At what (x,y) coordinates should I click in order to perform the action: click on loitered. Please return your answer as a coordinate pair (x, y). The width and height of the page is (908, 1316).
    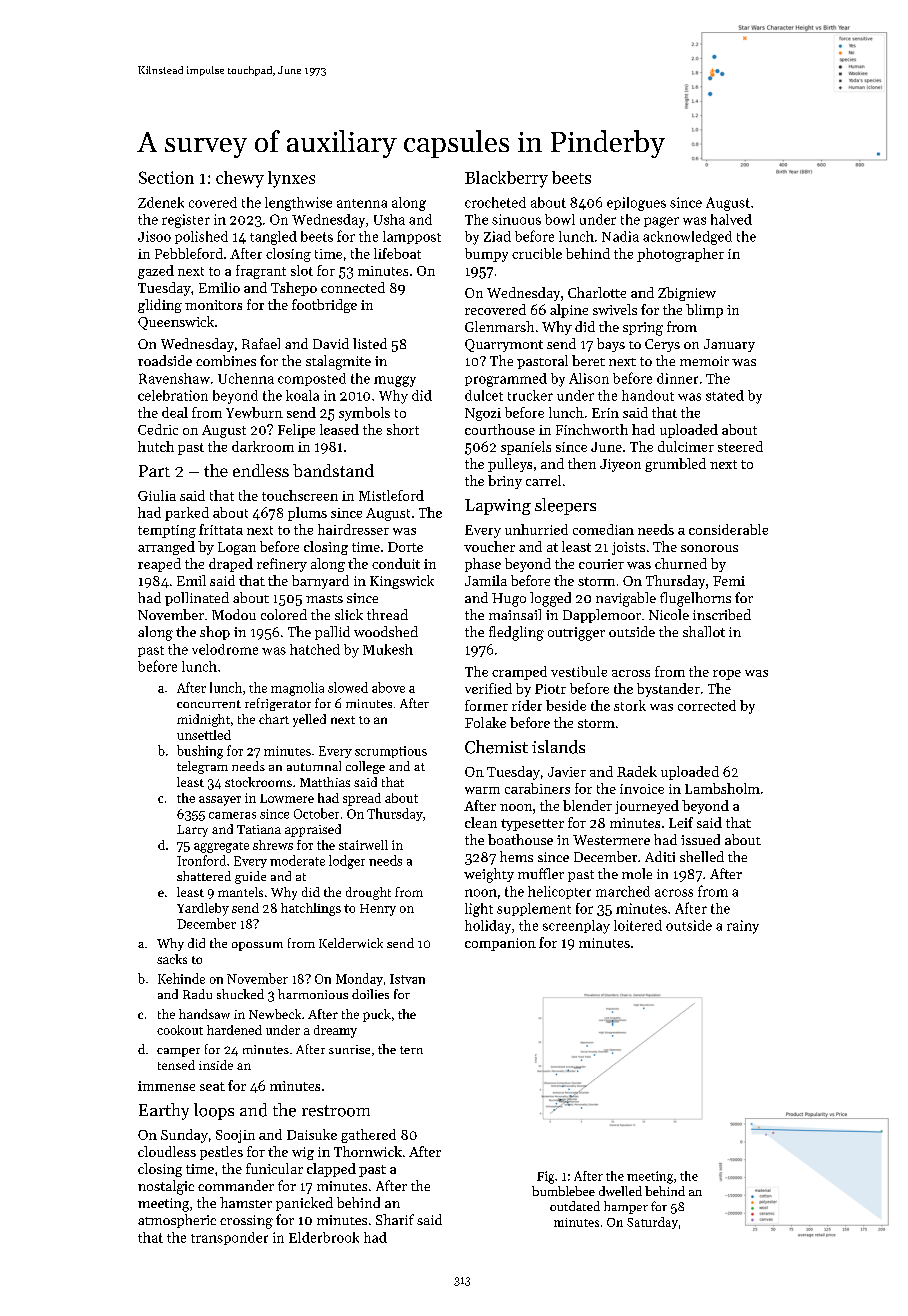
    Looking at the image, I should click on (638, 925).
